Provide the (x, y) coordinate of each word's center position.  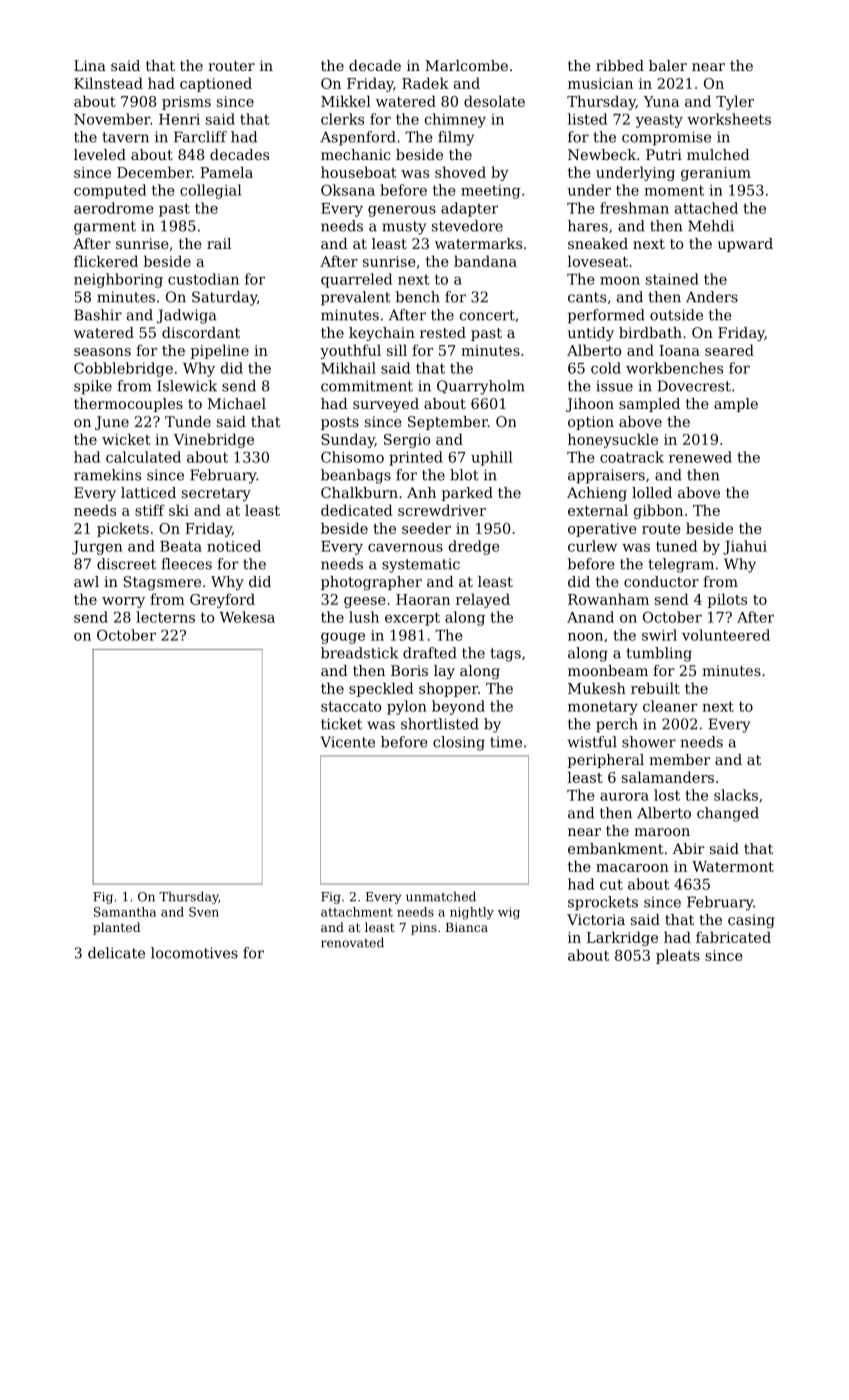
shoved (460, 172)
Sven (204, 912)
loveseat (598, 261)
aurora (624, 797)
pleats (678, 956)
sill (397, 350)
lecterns (165, 617)
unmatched (441, 896)
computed (110, 191)
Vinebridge (213, 440)
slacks (736, 795)
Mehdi (711, 226)
